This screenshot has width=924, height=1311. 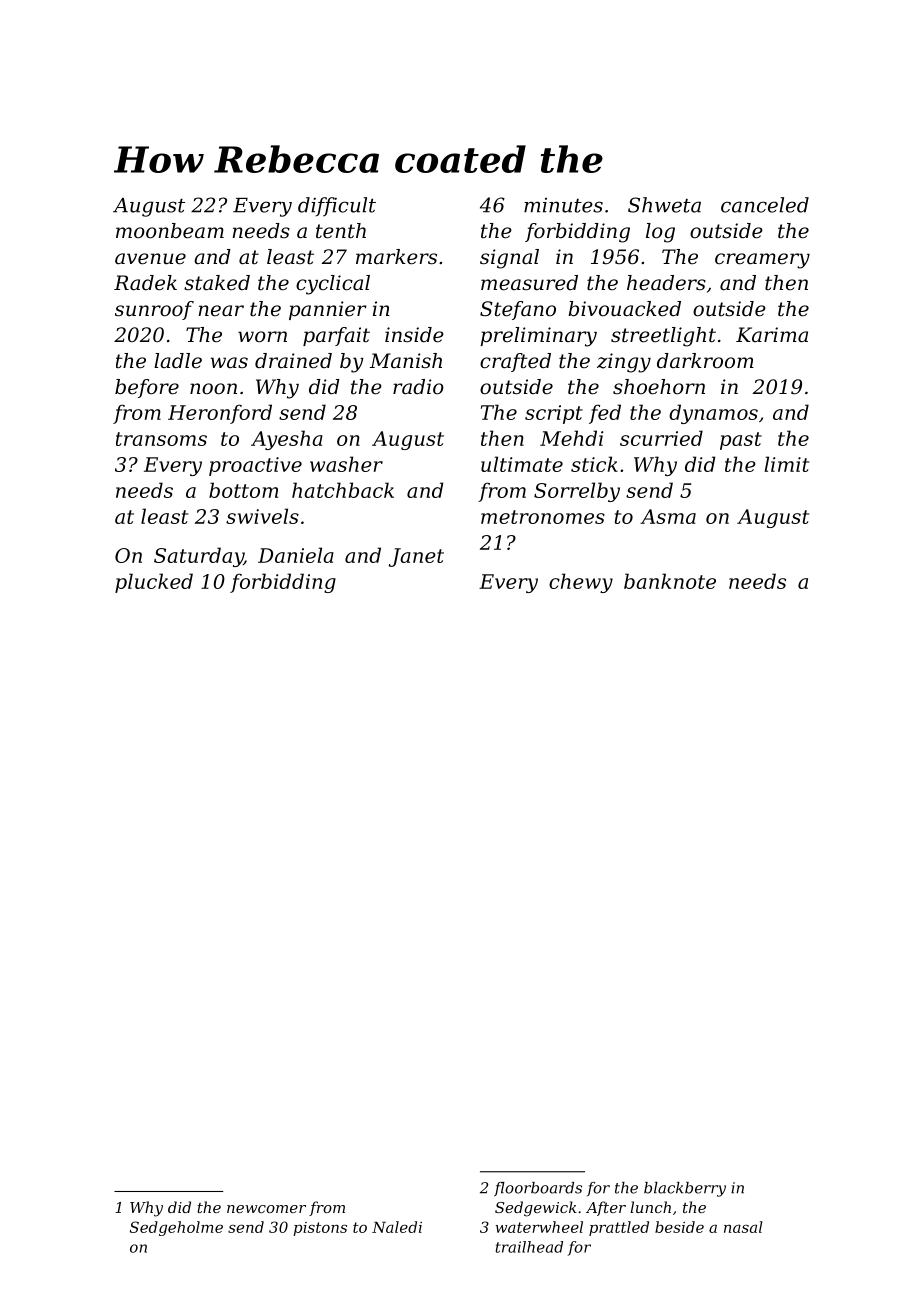 What do you see at coordinates (154, 583) in the screenshot?
I see `plucked` at bounding box center [154, 583].
